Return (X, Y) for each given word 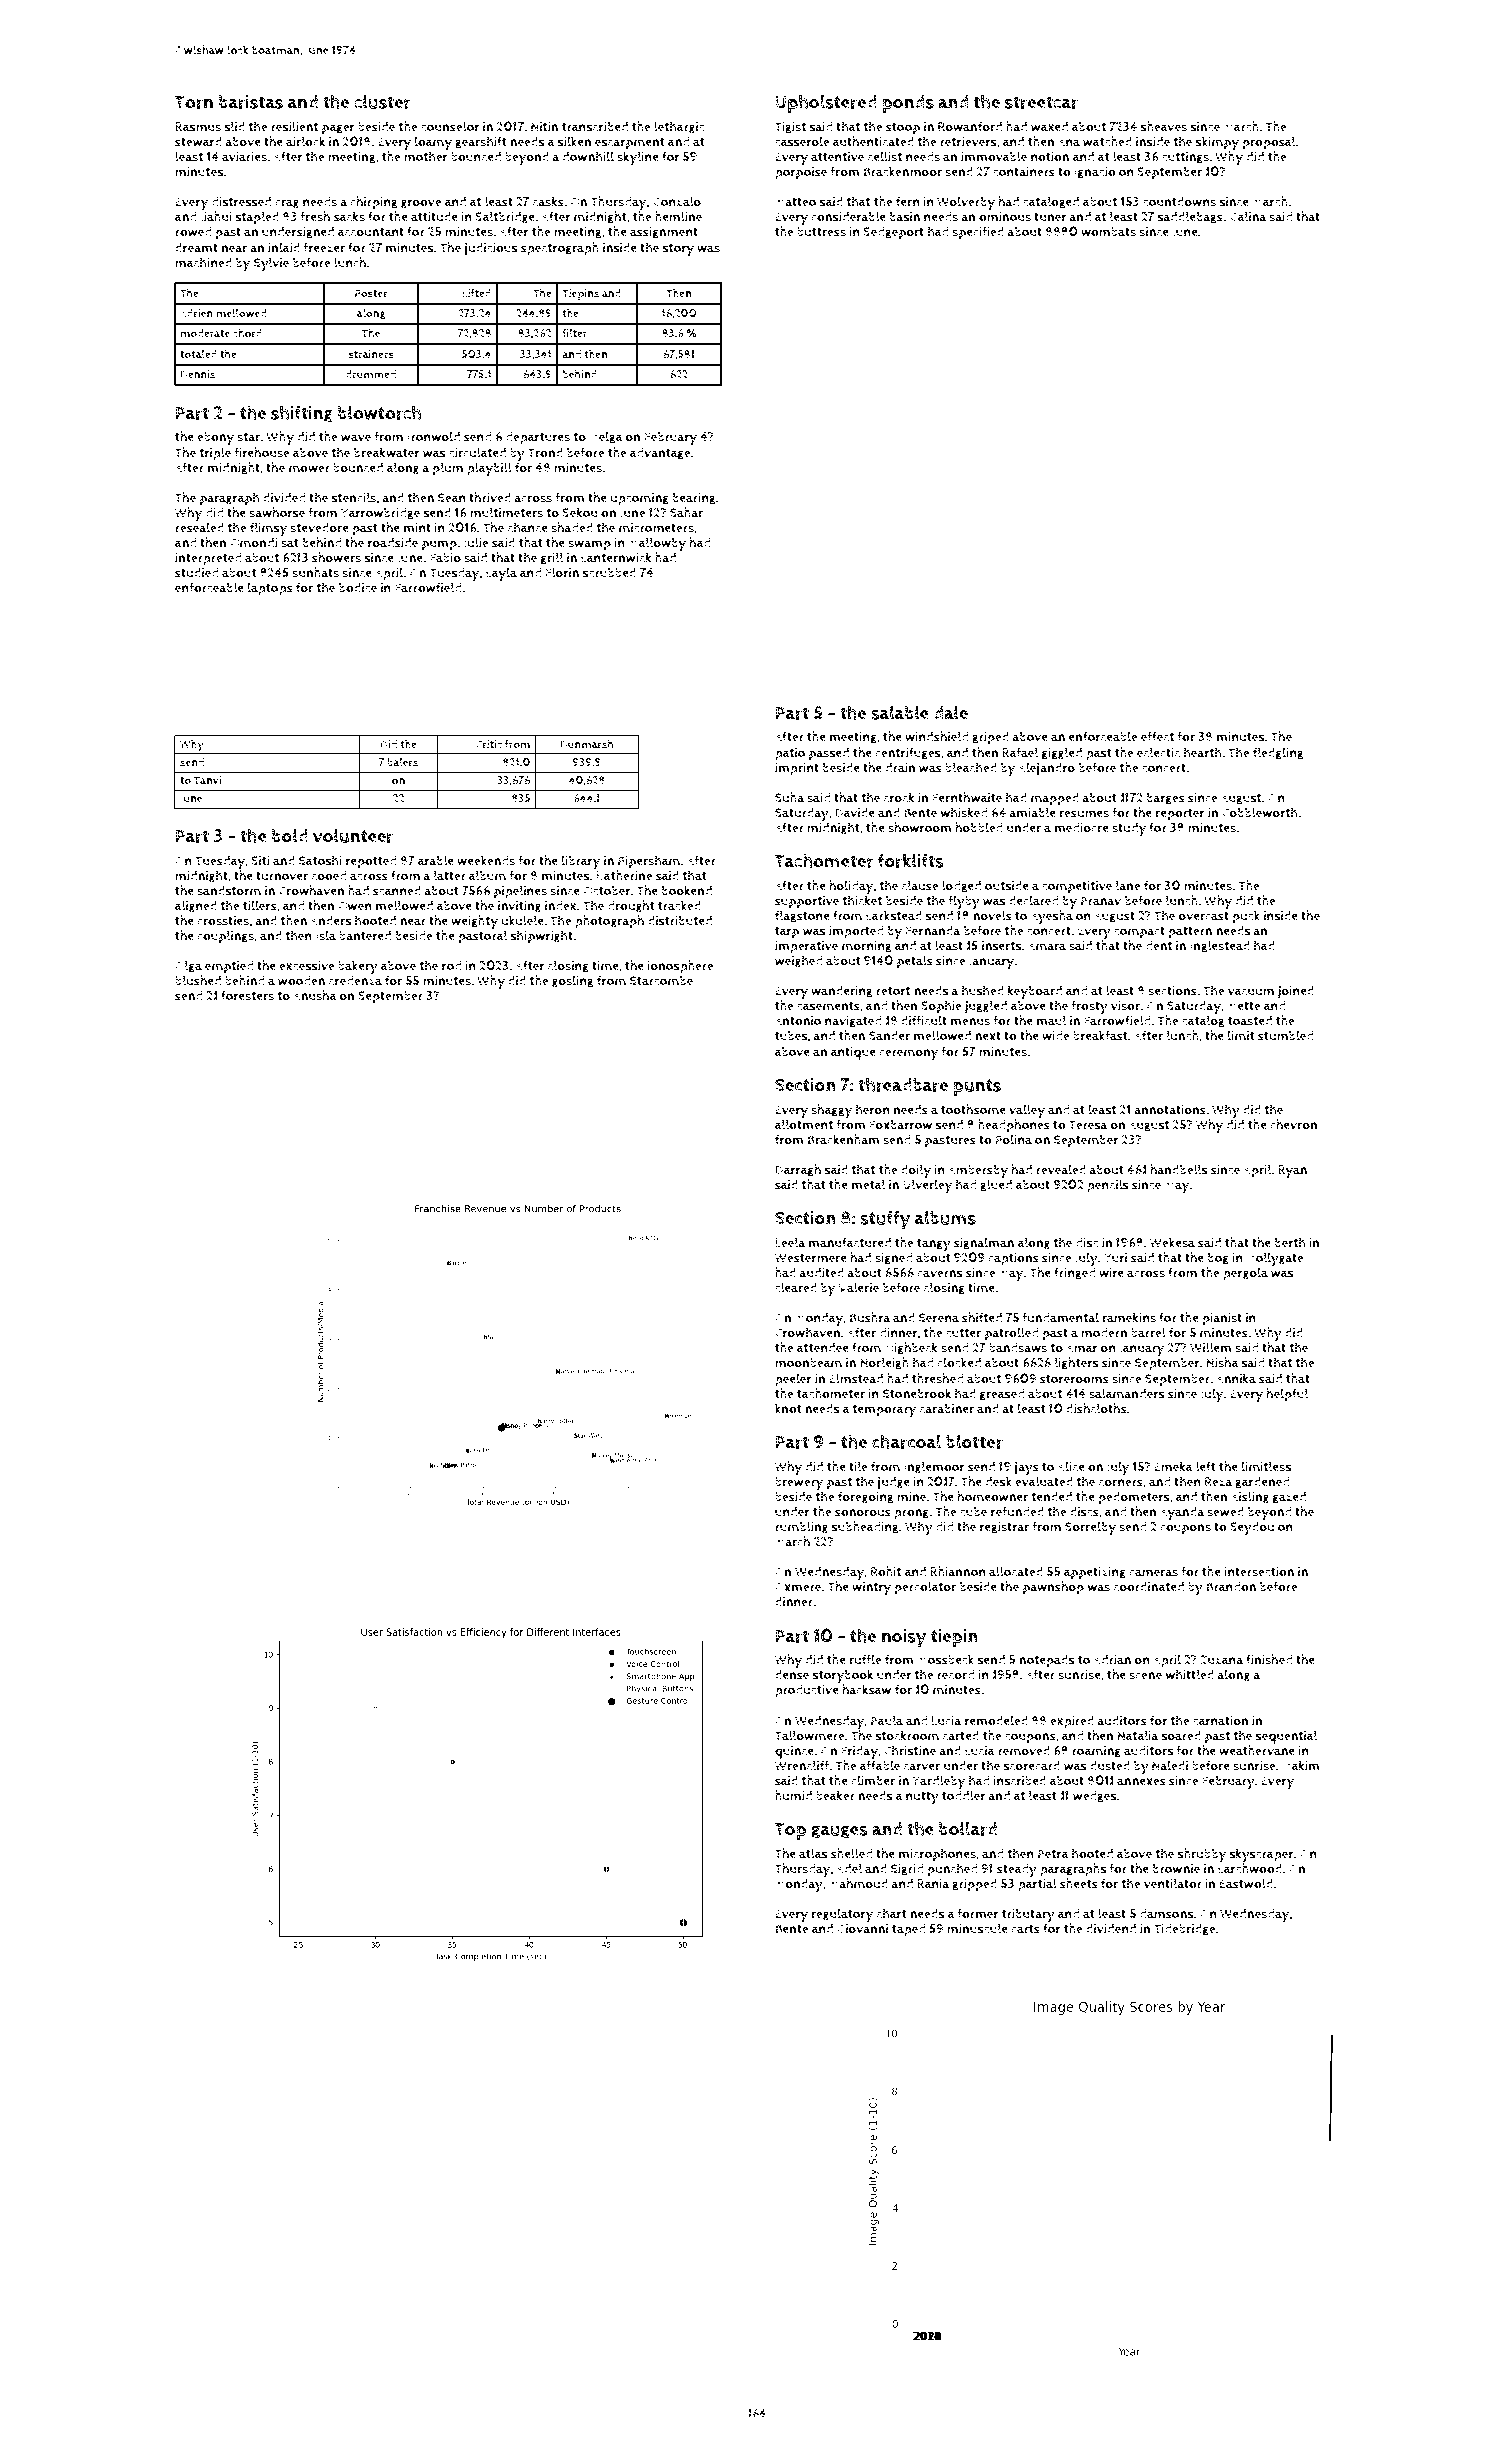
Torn (194, 102)
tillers (260, 905)
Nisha (1222, 1362)
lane (1128, 885)
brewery (799, 1483)
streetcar (1041, 102)
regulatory (842, 1915)
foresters (247, 995)
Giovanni (862, 1929)
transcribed (595, 127)
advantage (660, 453)
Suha (790, 797)
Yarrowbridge (380, 513)
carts (1025, 1929)
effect (1157, 736)
